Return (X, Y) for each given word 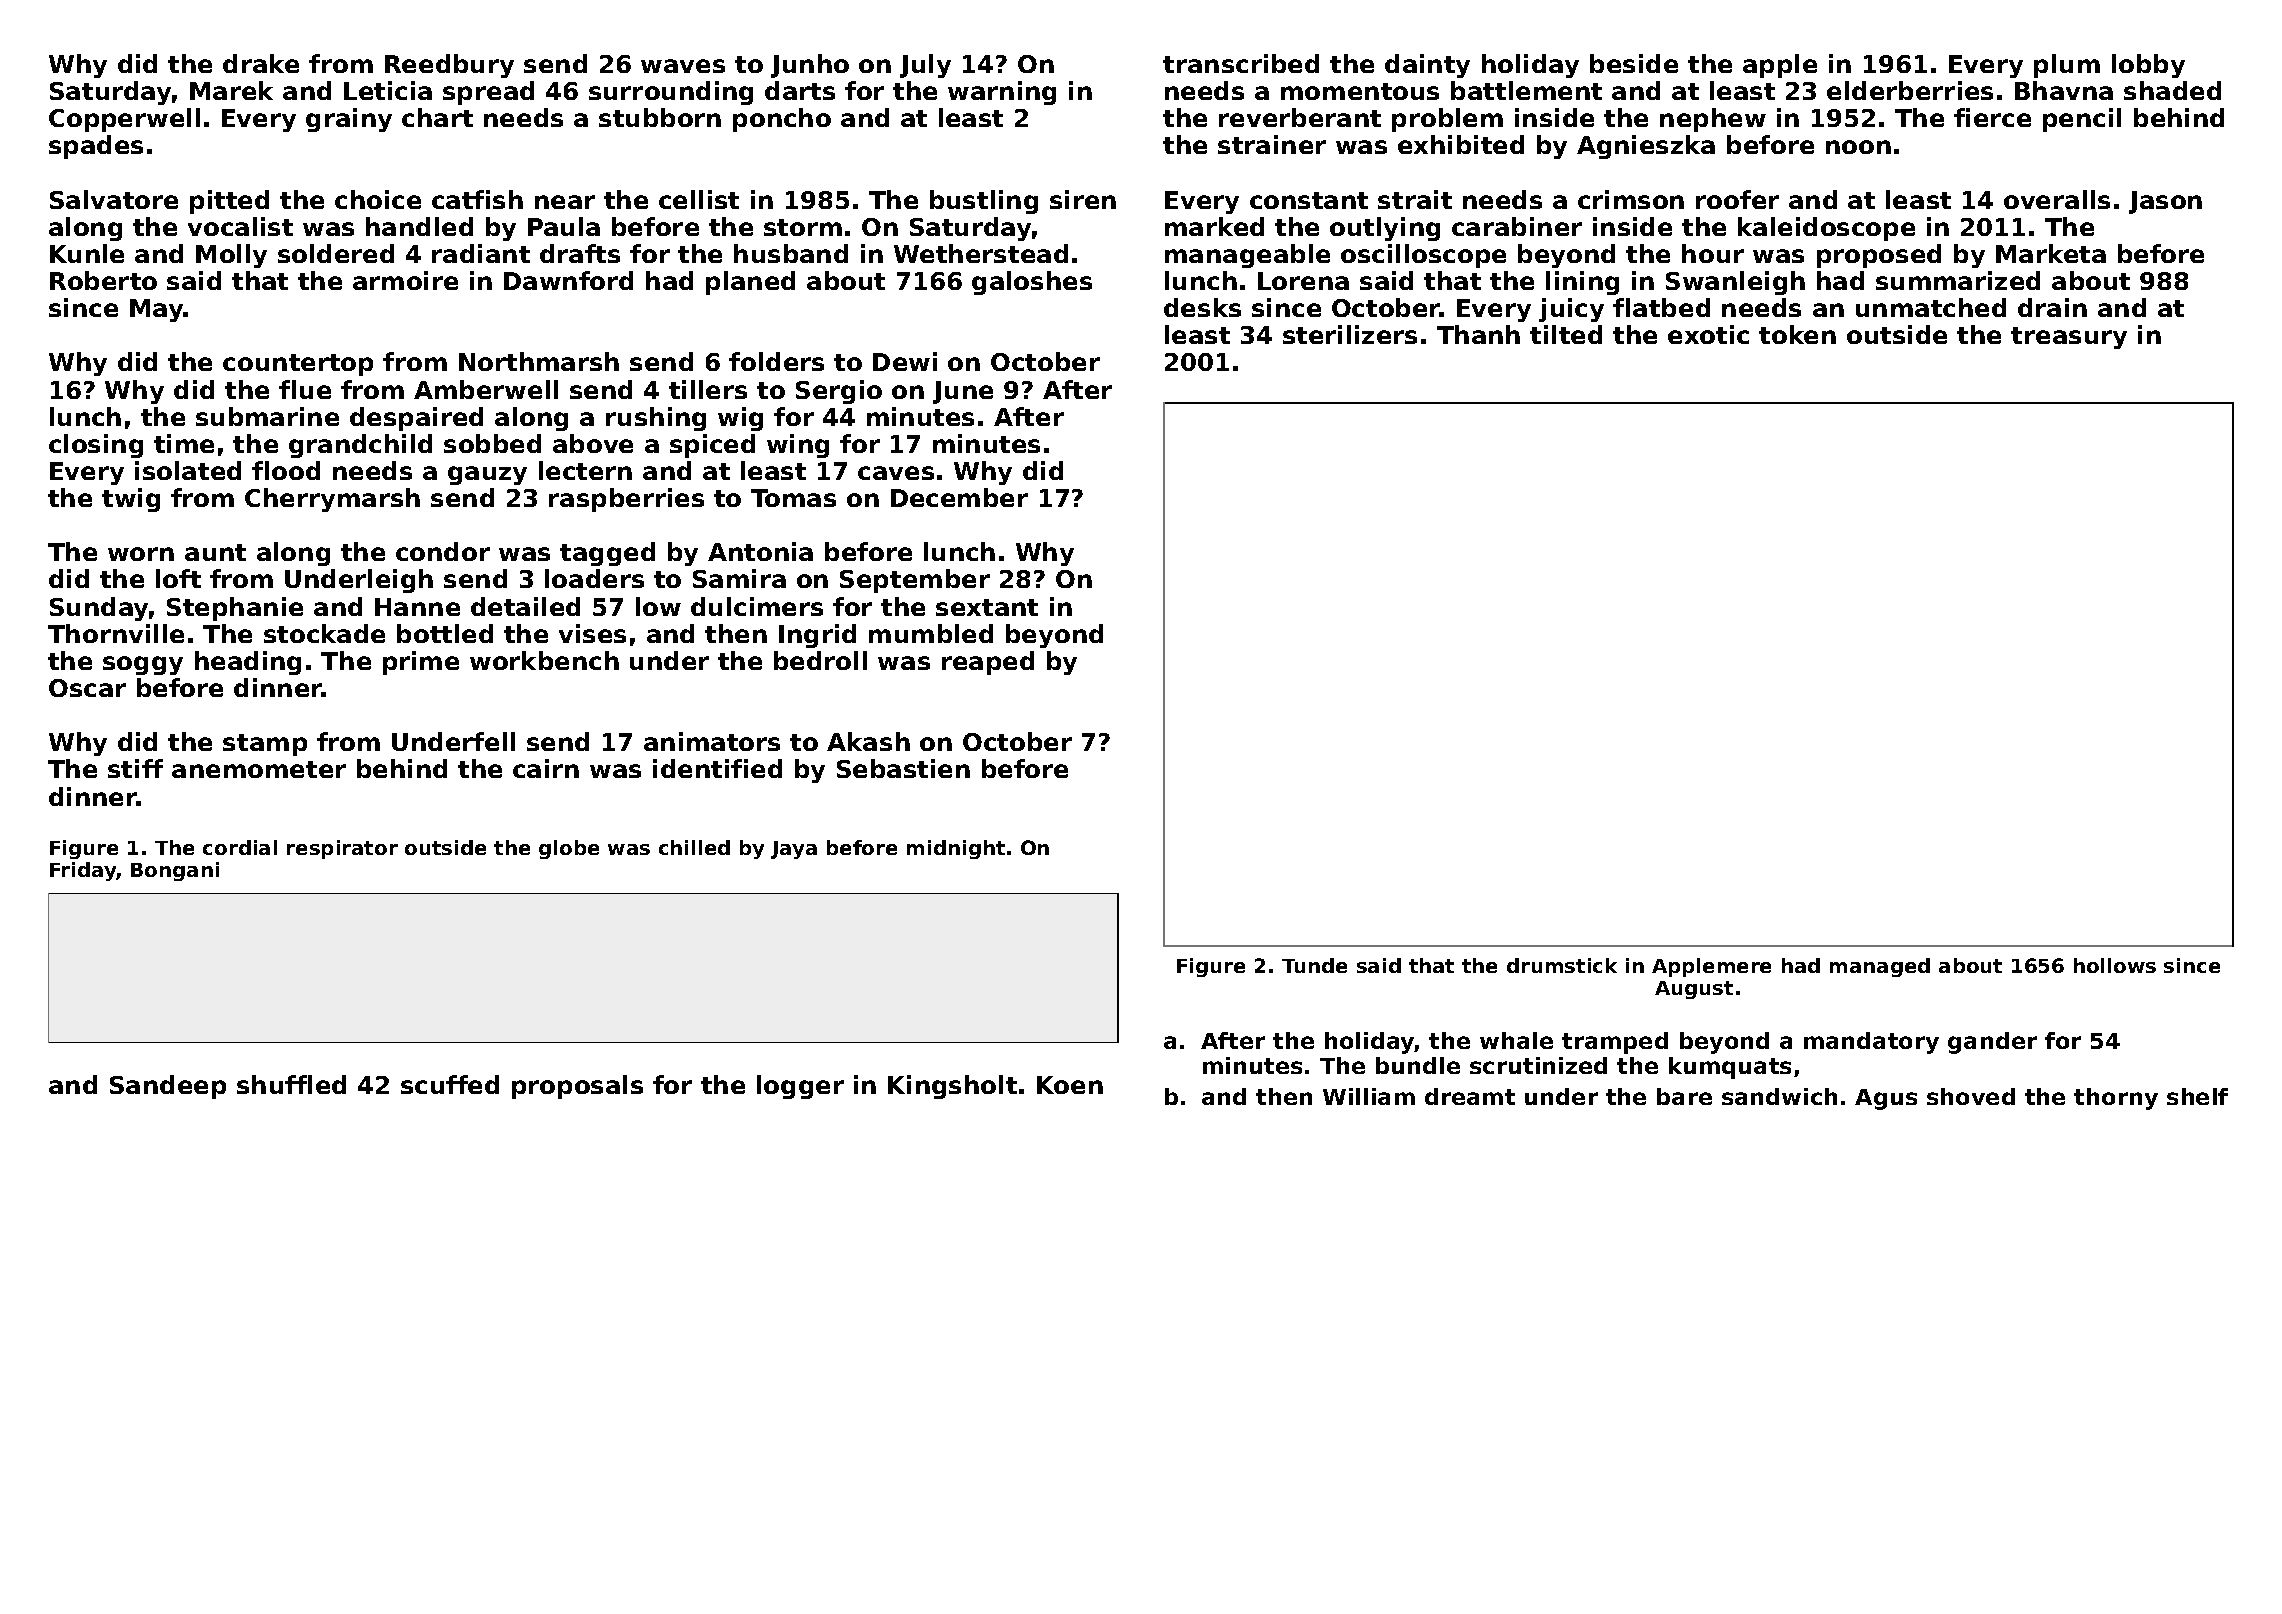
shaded (2172, 90)
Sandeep (168, 1087)
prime (421, 663)
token (1797, 334)
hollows (2115, 965)
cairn (546, 768)
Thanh (1478, 334)
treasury (2069, 338)
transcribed (1241, 63)
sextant (987, 607)
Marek (231, 90)
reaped (988, 663)
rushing (656, 419)
